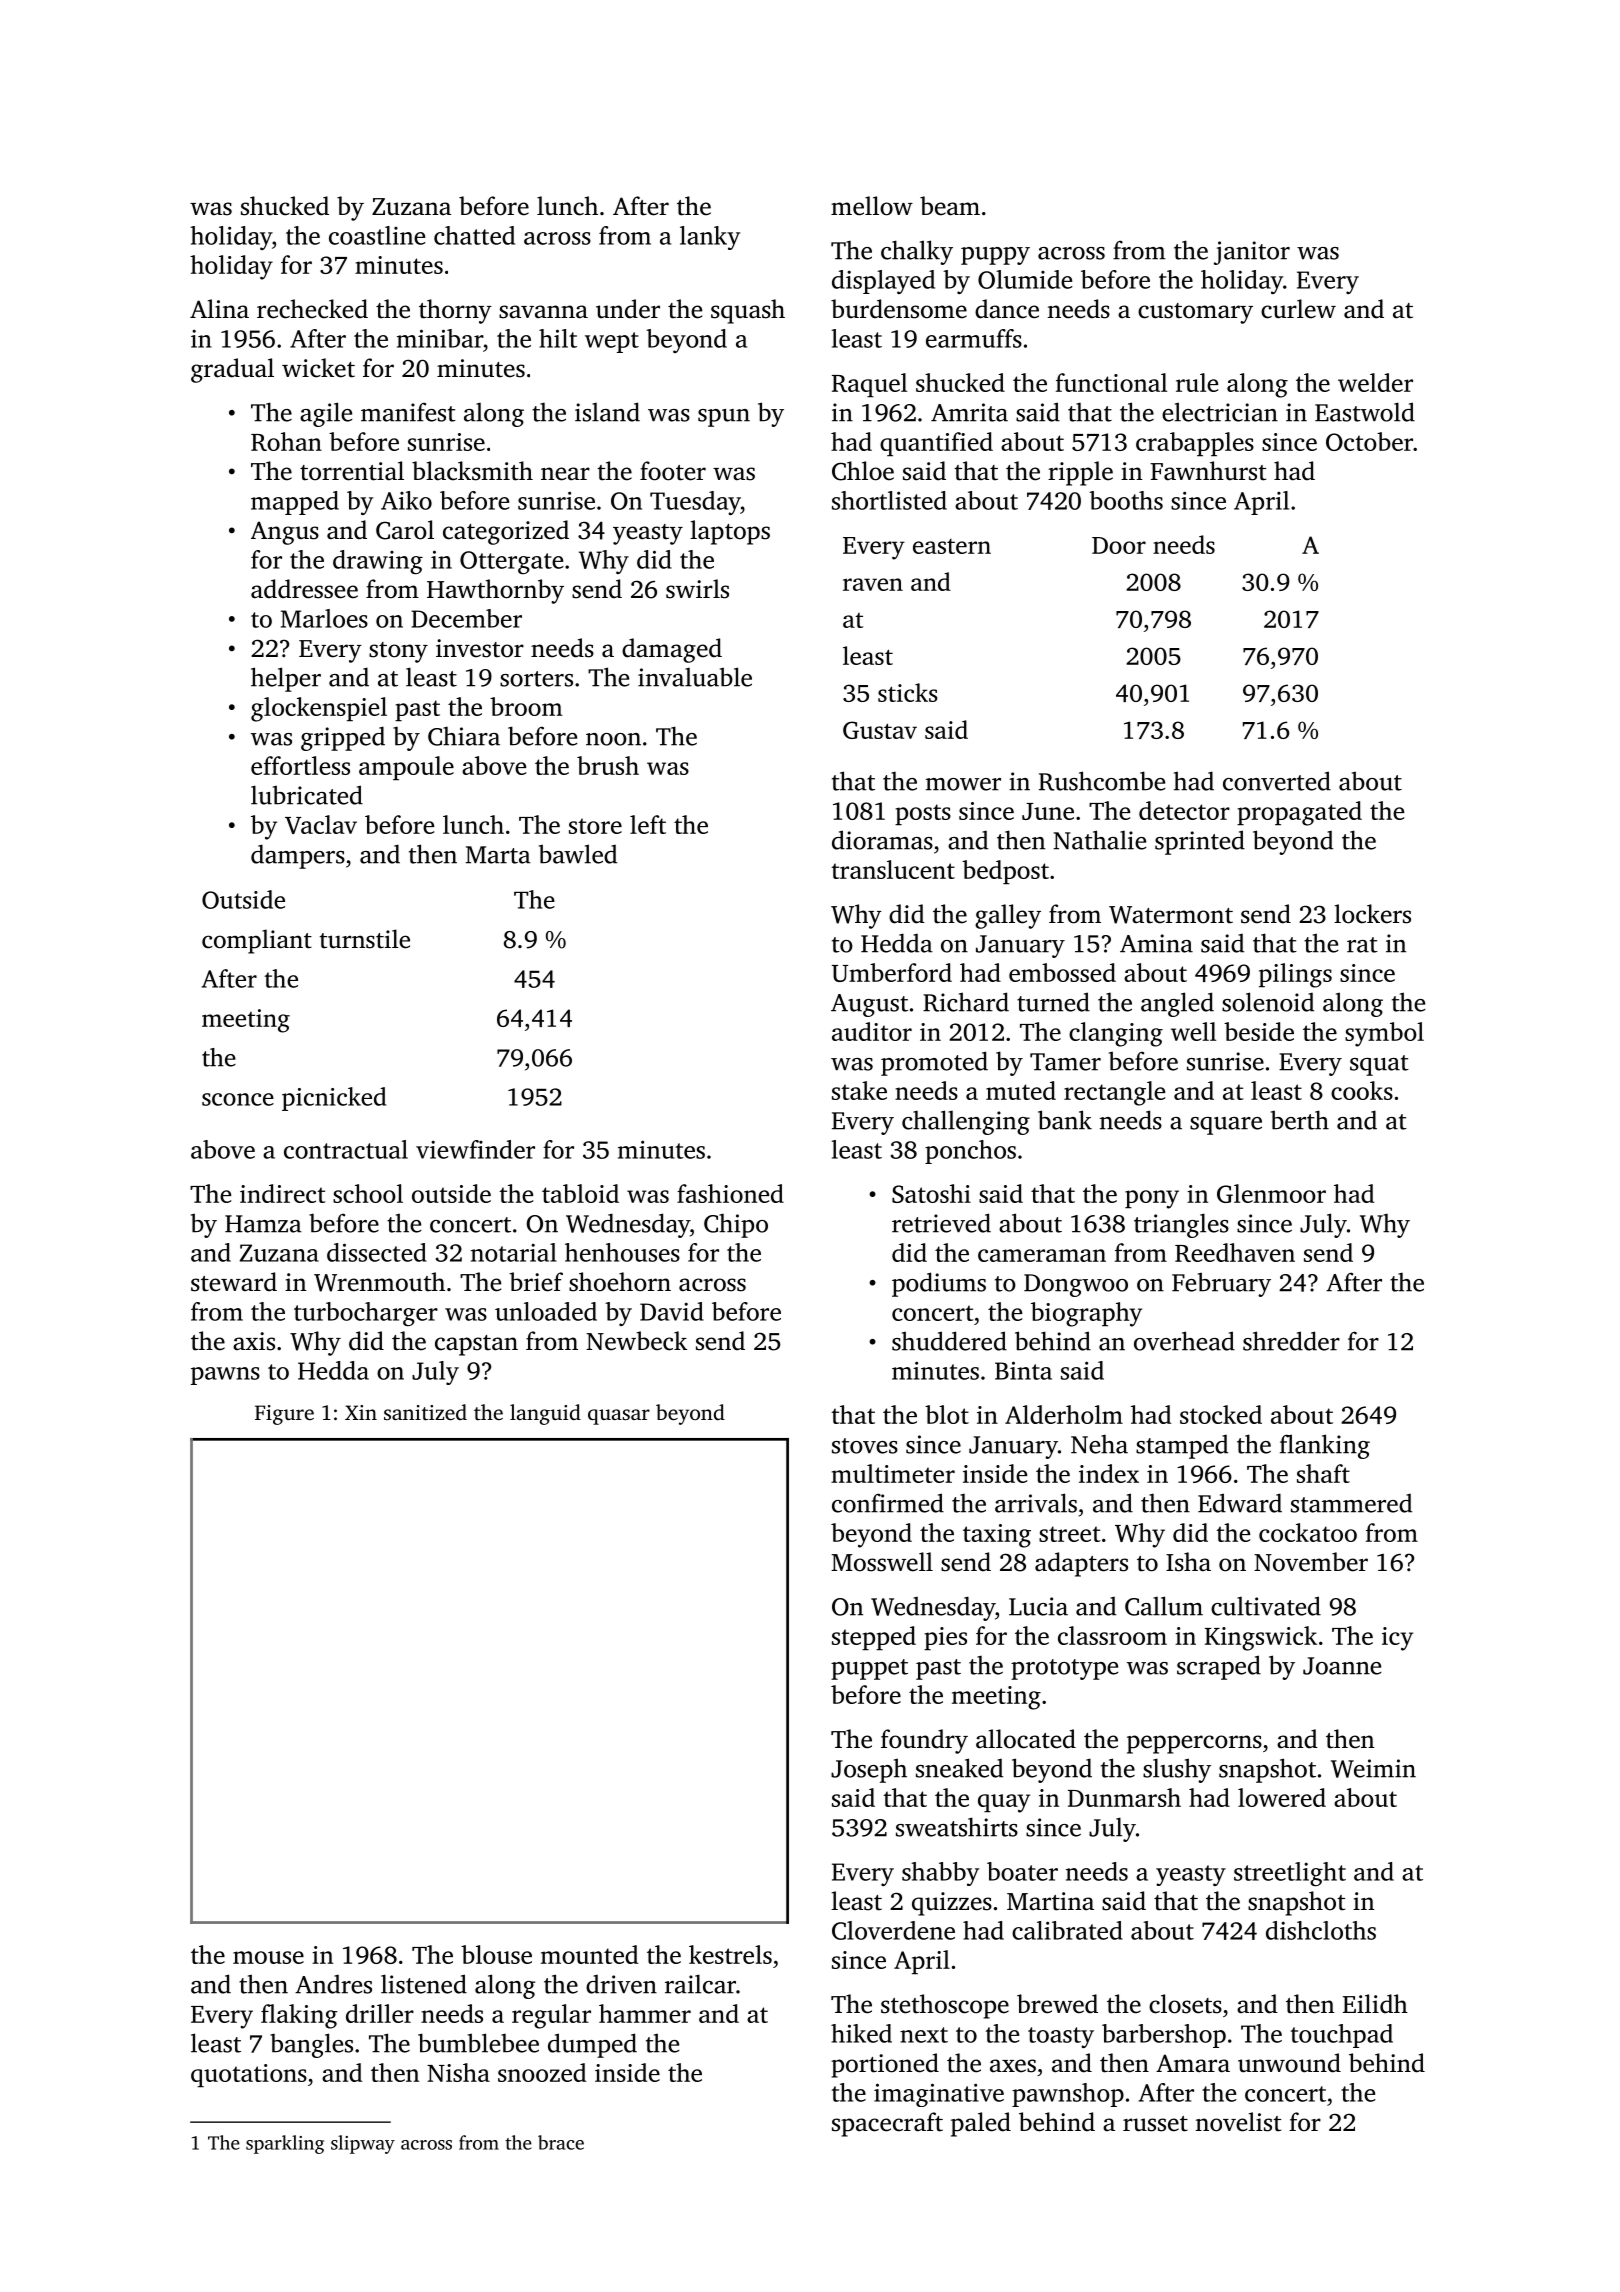 This document has width=1620, height=2292. What do you see at coordinates (234, 1282) in the document?
I see `steward` at bounding box center [234, 1282].
